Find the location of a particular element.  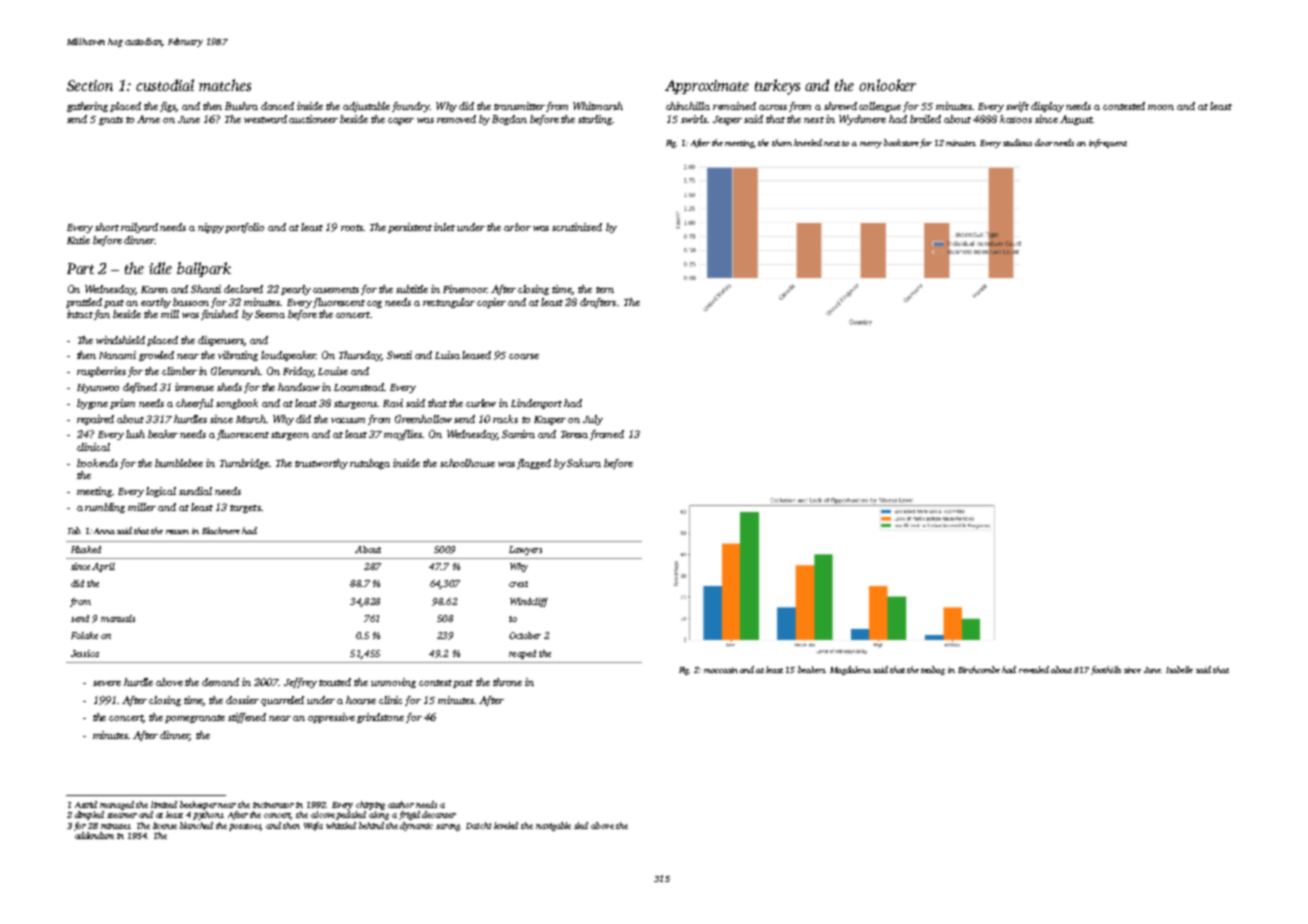

addendum is located at coordinates (94, 835).
